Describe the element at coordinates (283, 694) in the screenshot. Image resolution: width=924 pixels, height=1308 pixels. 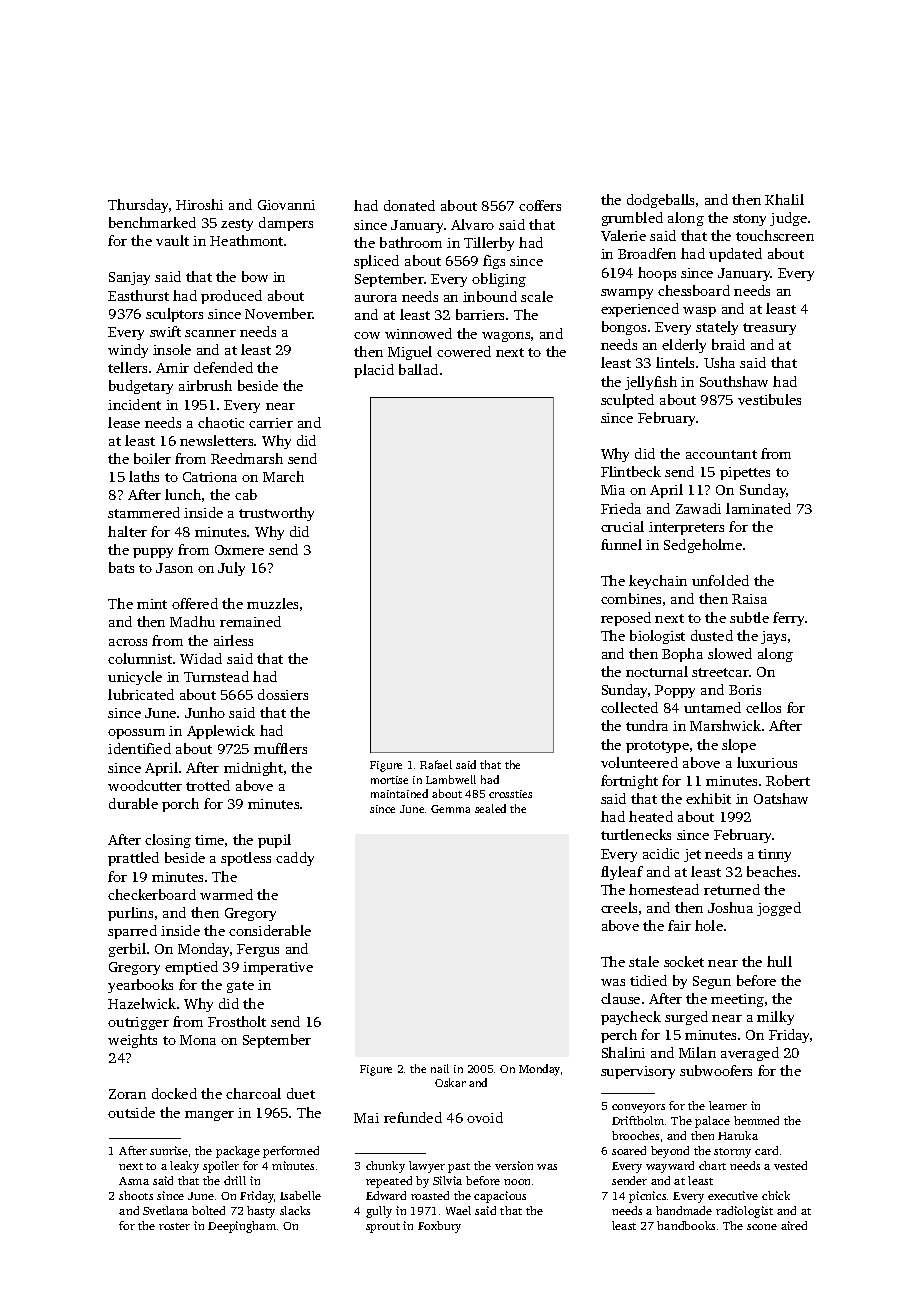
I see `dossiers` at that location.
